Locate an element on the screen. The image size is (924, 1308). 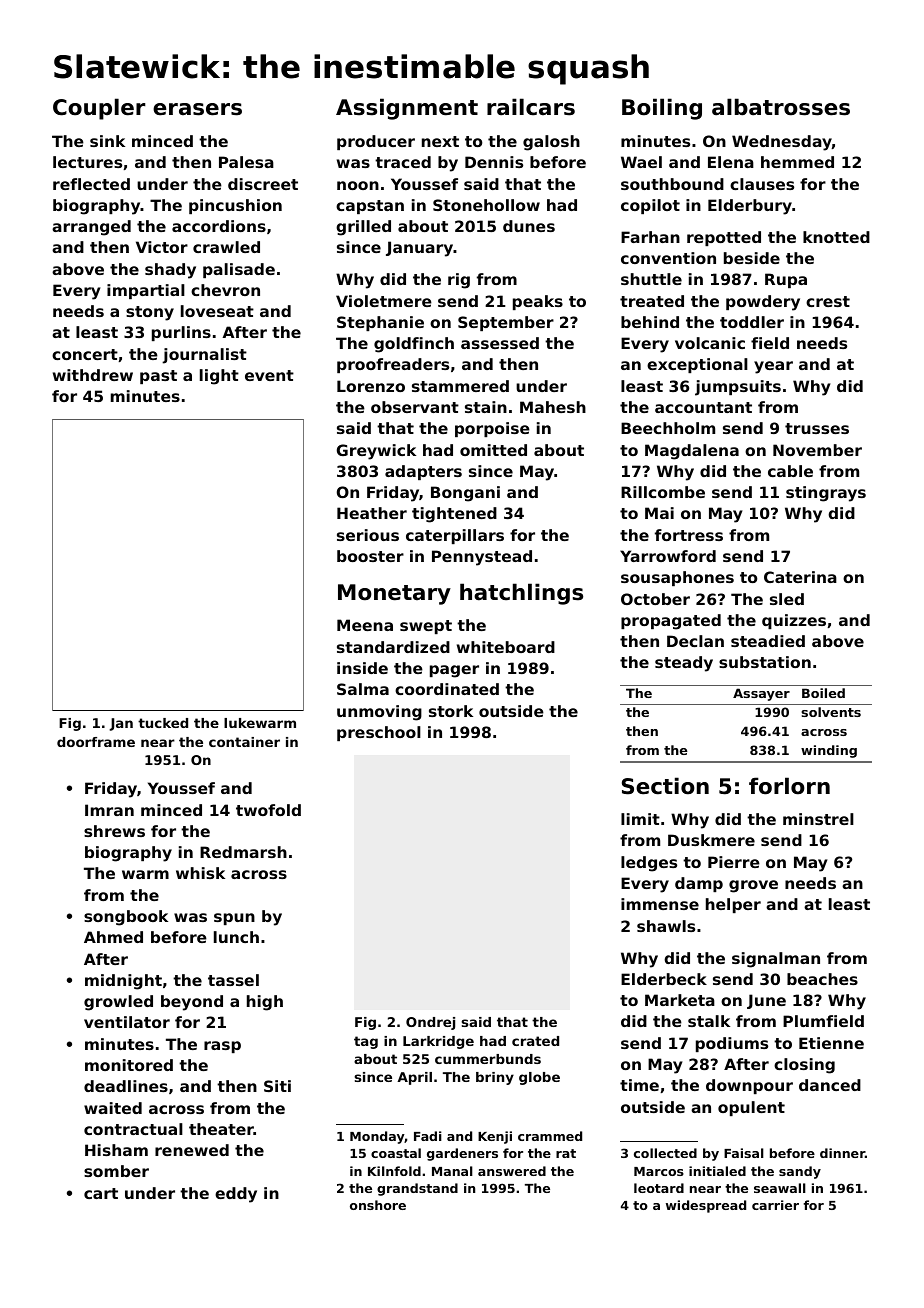
January is located at coordinates (419, 249).
